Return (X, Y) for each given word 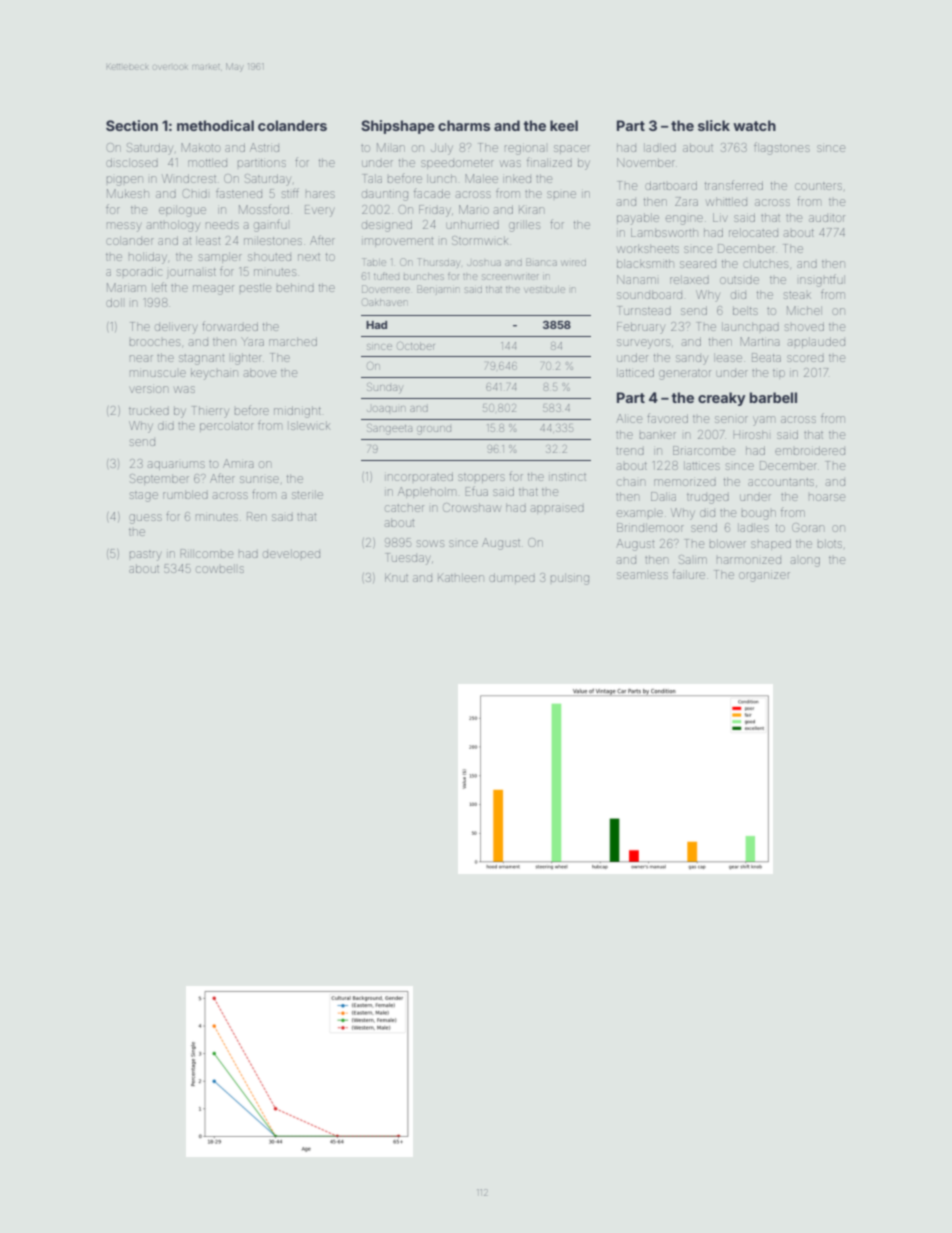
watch (754, 125)
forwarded (230, 326)
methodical (215, 125)
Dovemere (386, 289)
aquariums (176, 465)
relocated (753, 232)
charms (464, 125)
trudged (708, 499)
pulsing (570, 579)
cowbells (220, 568)
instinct (567, 477)
